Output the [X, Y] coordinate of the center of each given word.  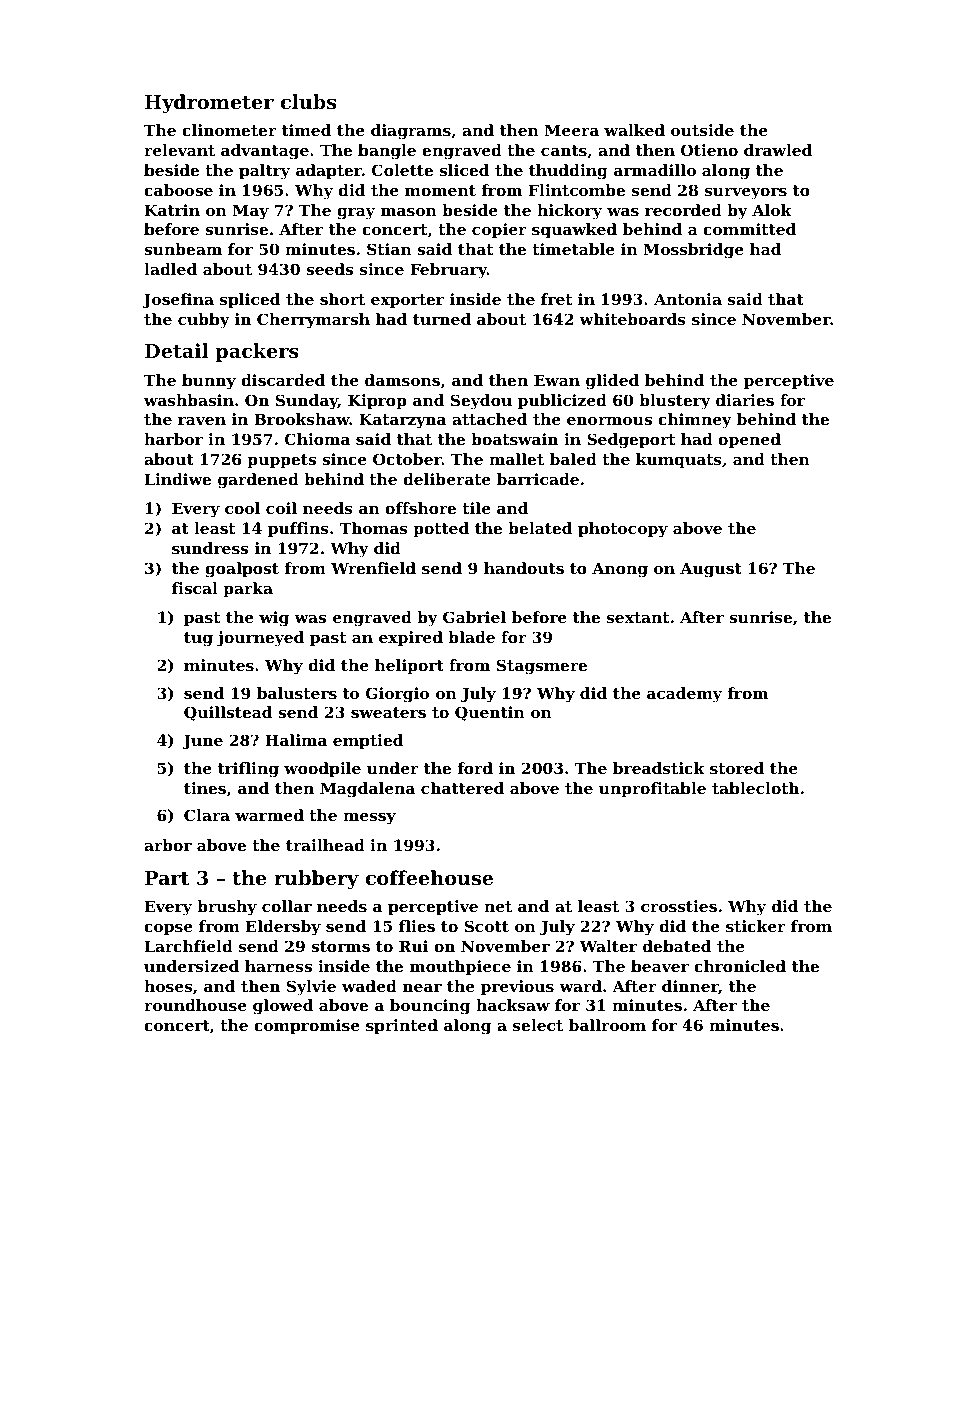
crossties [679, 906]
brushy [227, 908]
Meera [572, 130]
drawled [778, 150]
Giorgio [397, 695]
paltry [264, 172]
